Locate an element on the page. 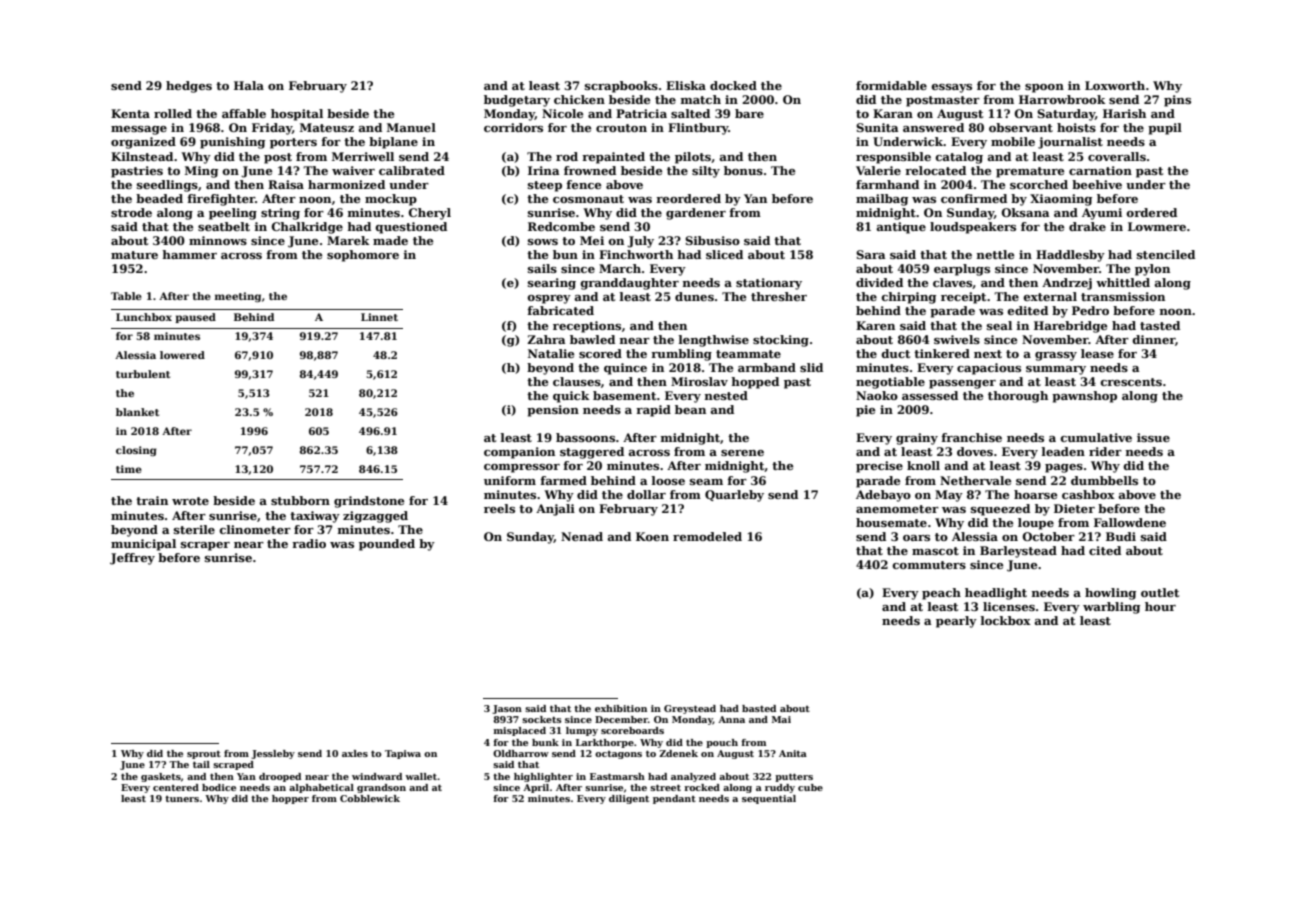 The width and height of the page is (1308, 924). Hala is located at coordinates (249, 85).
